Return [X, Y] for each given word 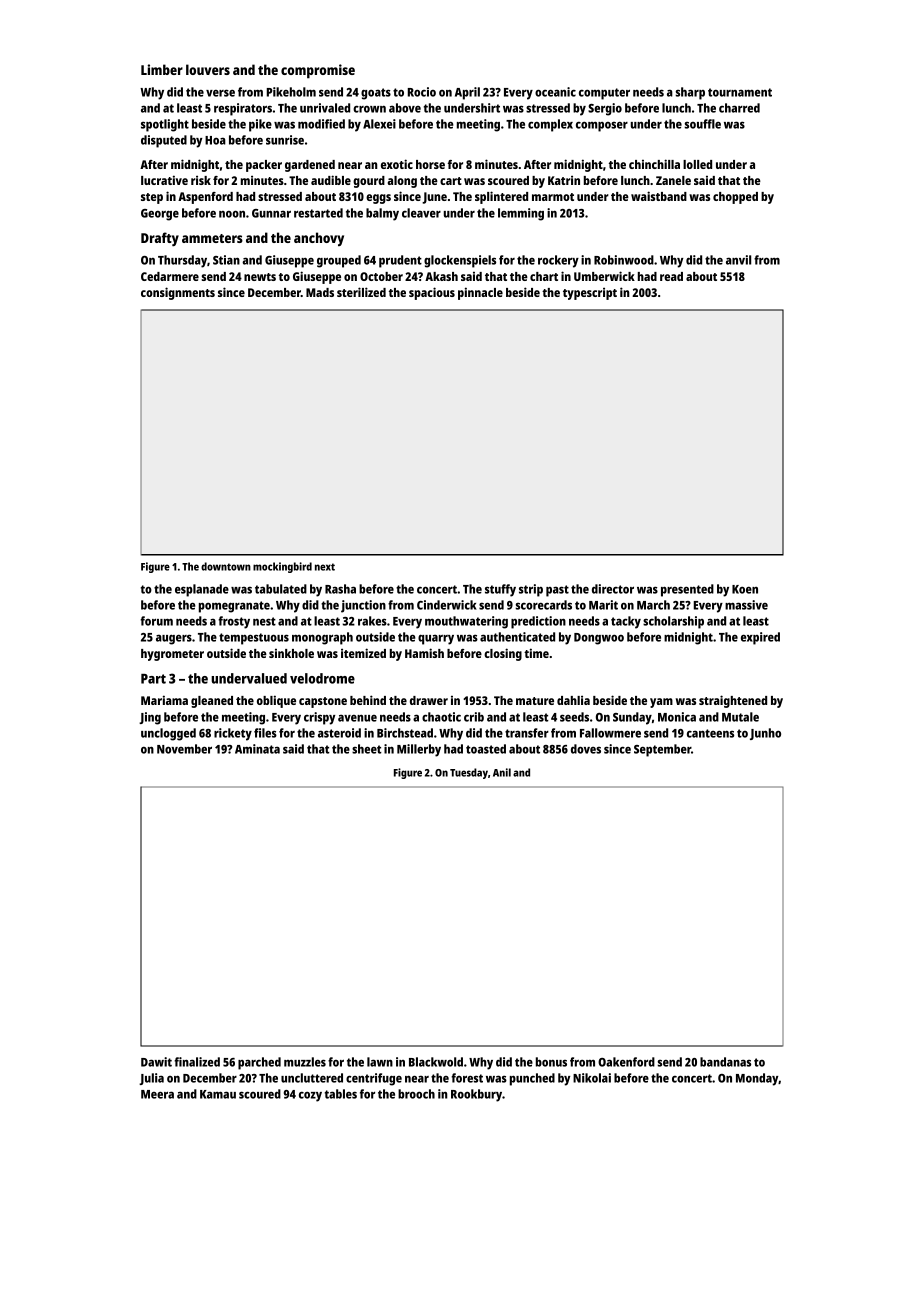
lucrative [164, 180]
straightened [733, 701]
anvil [738, 260]
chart [544, 276]
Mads [320, 292]
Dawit [156, 1062]
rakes [372, 621]
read [671, 276]
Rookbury [476, 1095]
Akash [441, 276]
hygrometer [172, 655]
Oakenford [626, 1062]
